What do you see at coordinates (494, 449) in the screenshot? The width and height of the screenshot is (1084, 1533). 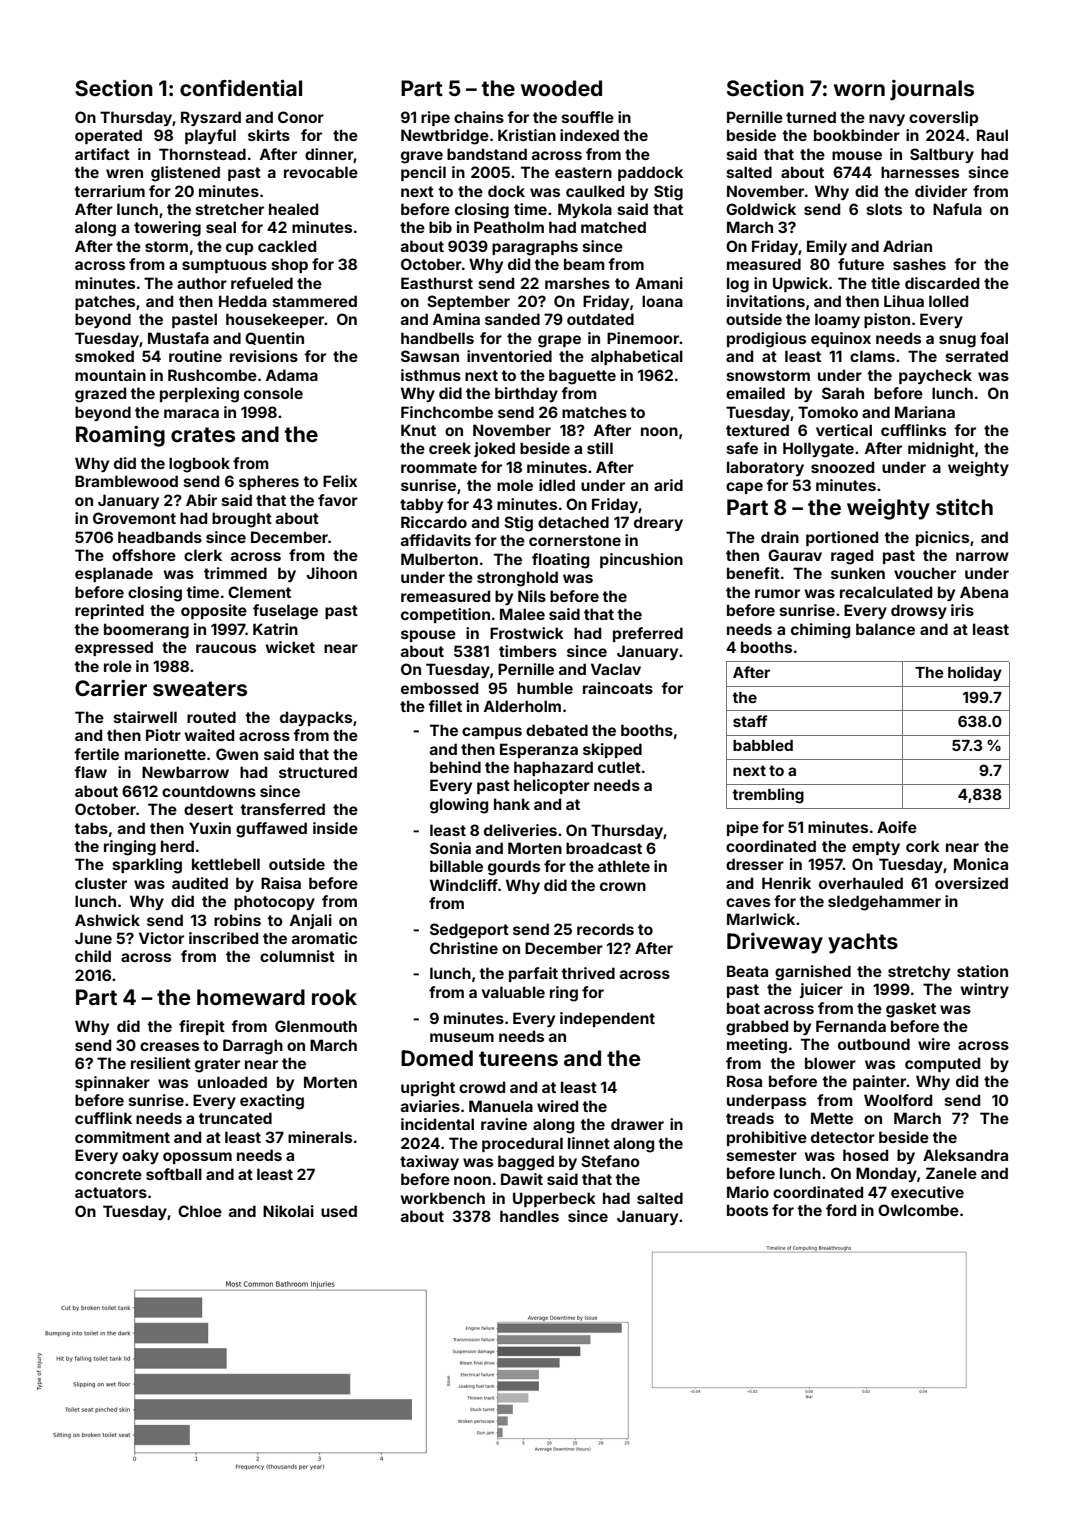 I see `joked` at bounding box center [494, 449].
